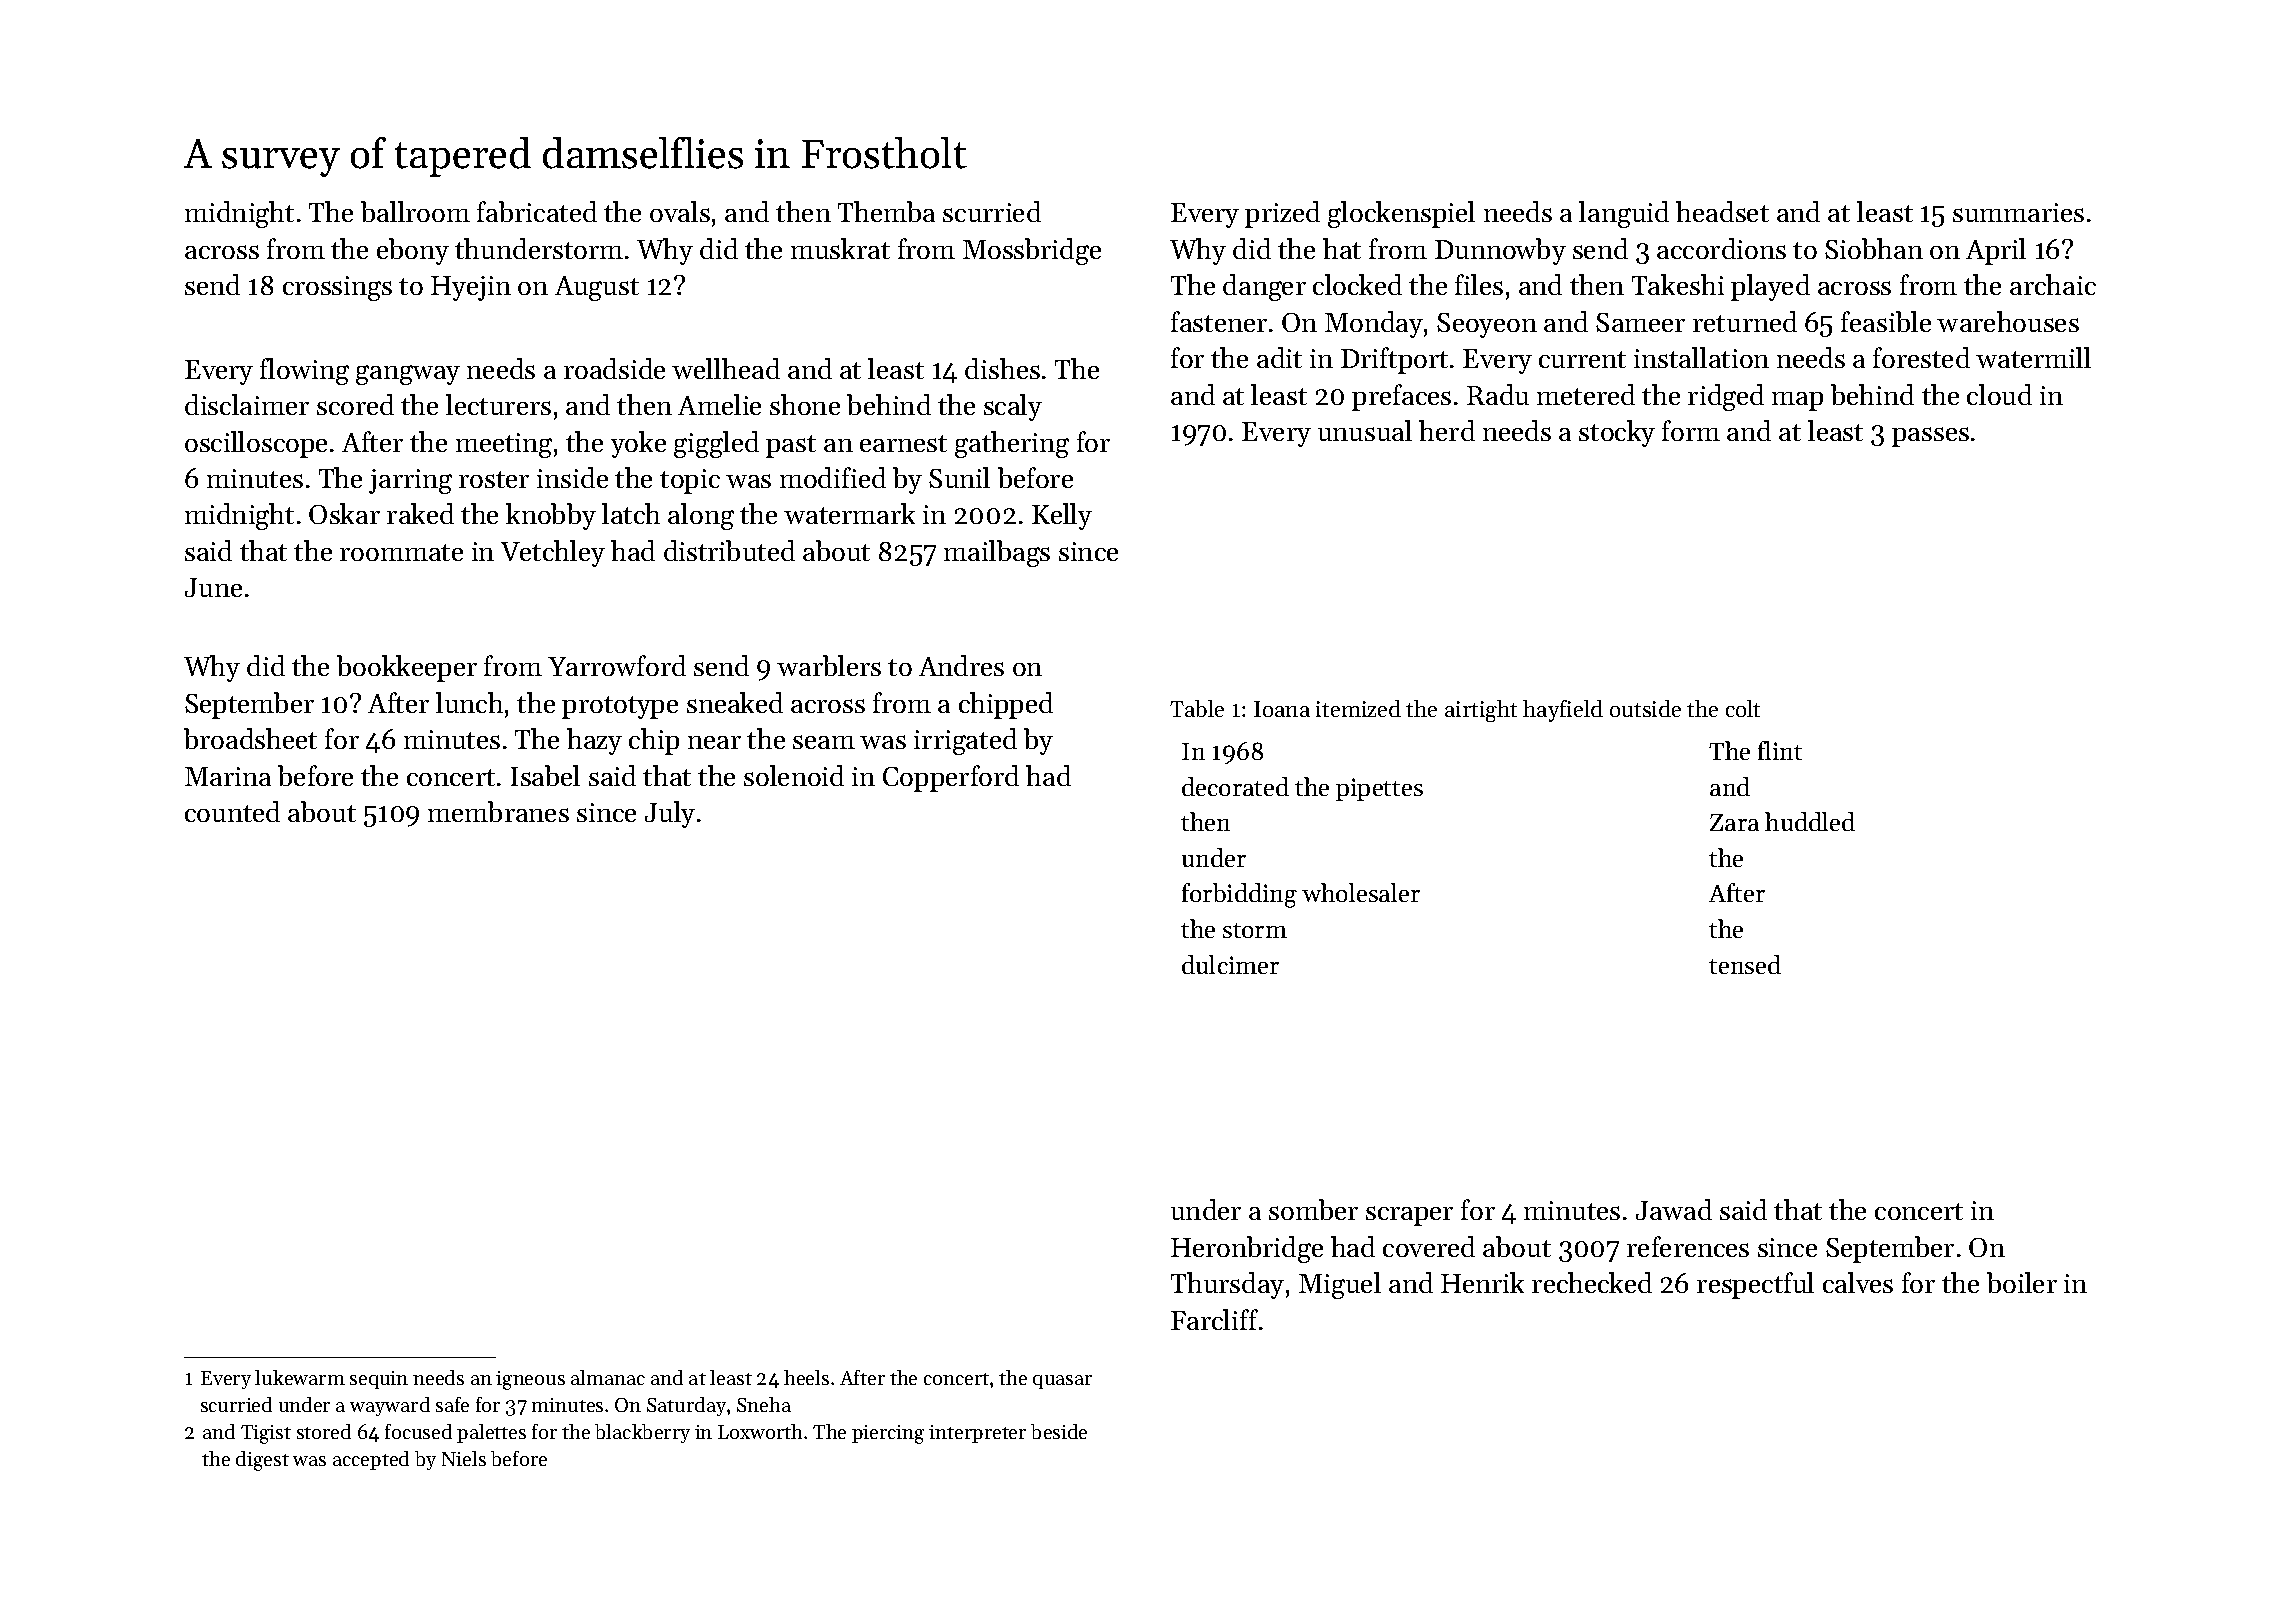 The height and width of the document is (1620, 2292). Describe the element at coordinates (262, 1461) in the document. I see `digest` at that location.
